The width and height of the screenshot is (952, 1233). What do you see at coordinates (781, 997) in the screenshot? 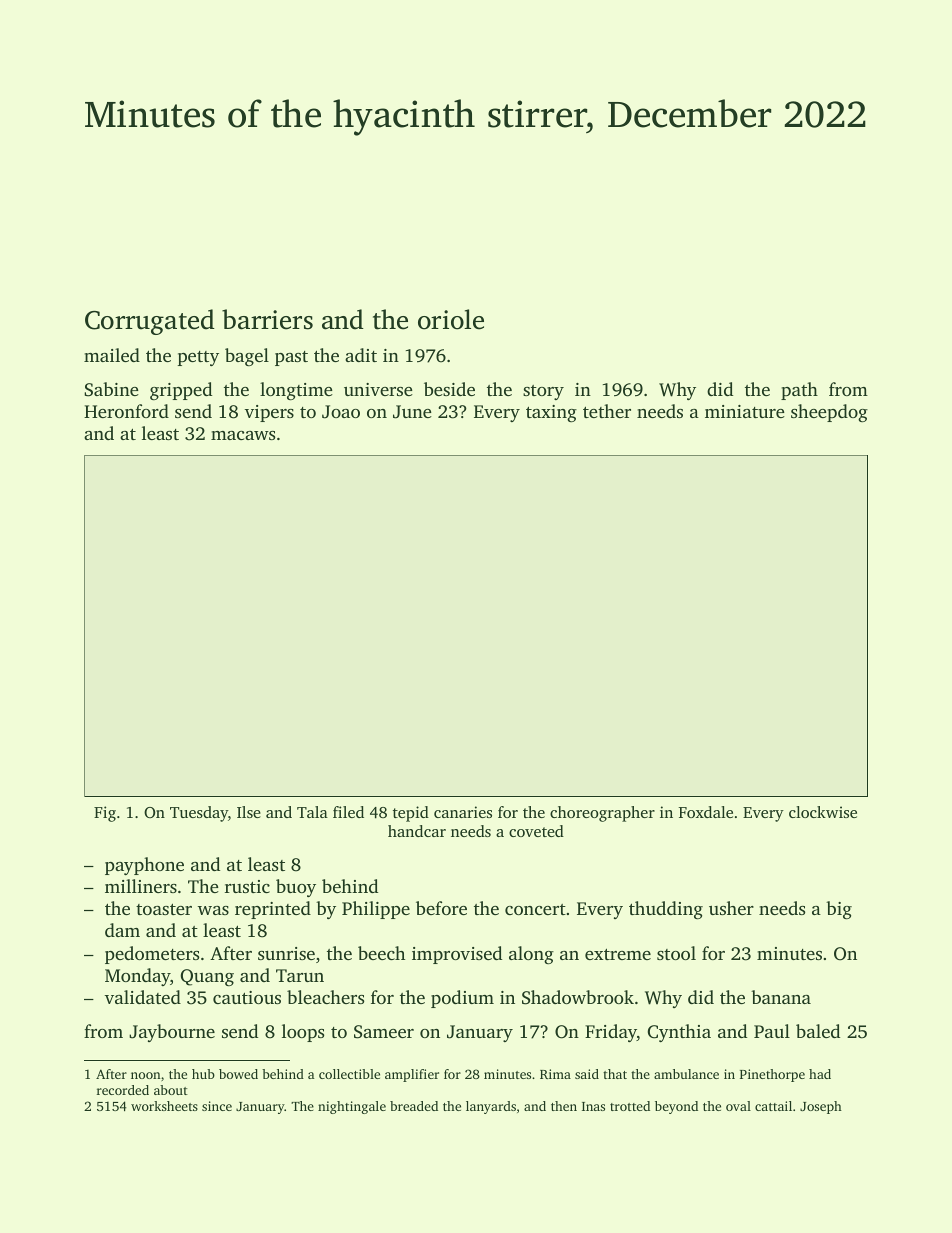
I see `banana` at bounding box center [781, 997].
